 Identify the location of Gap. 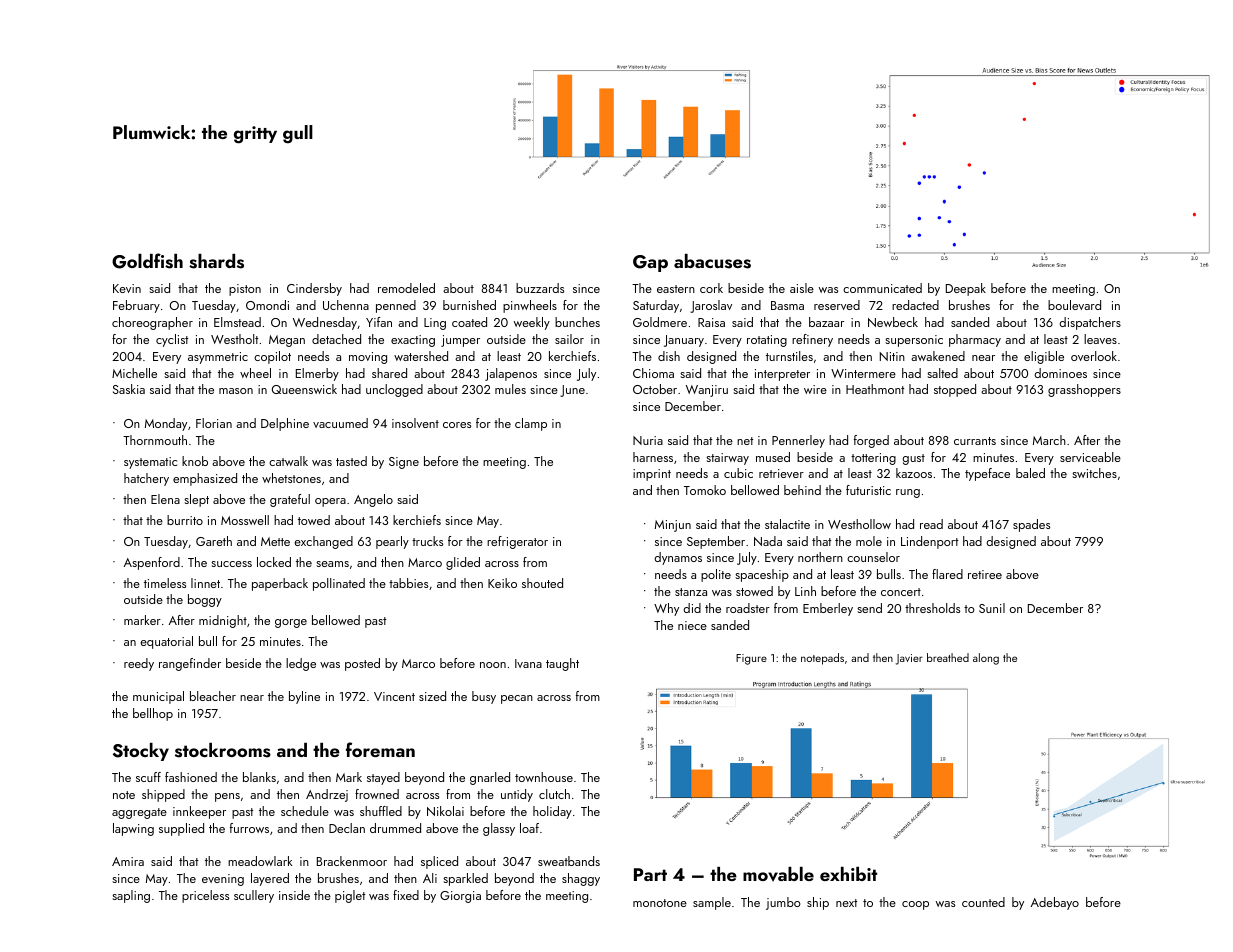
(650, 263).
